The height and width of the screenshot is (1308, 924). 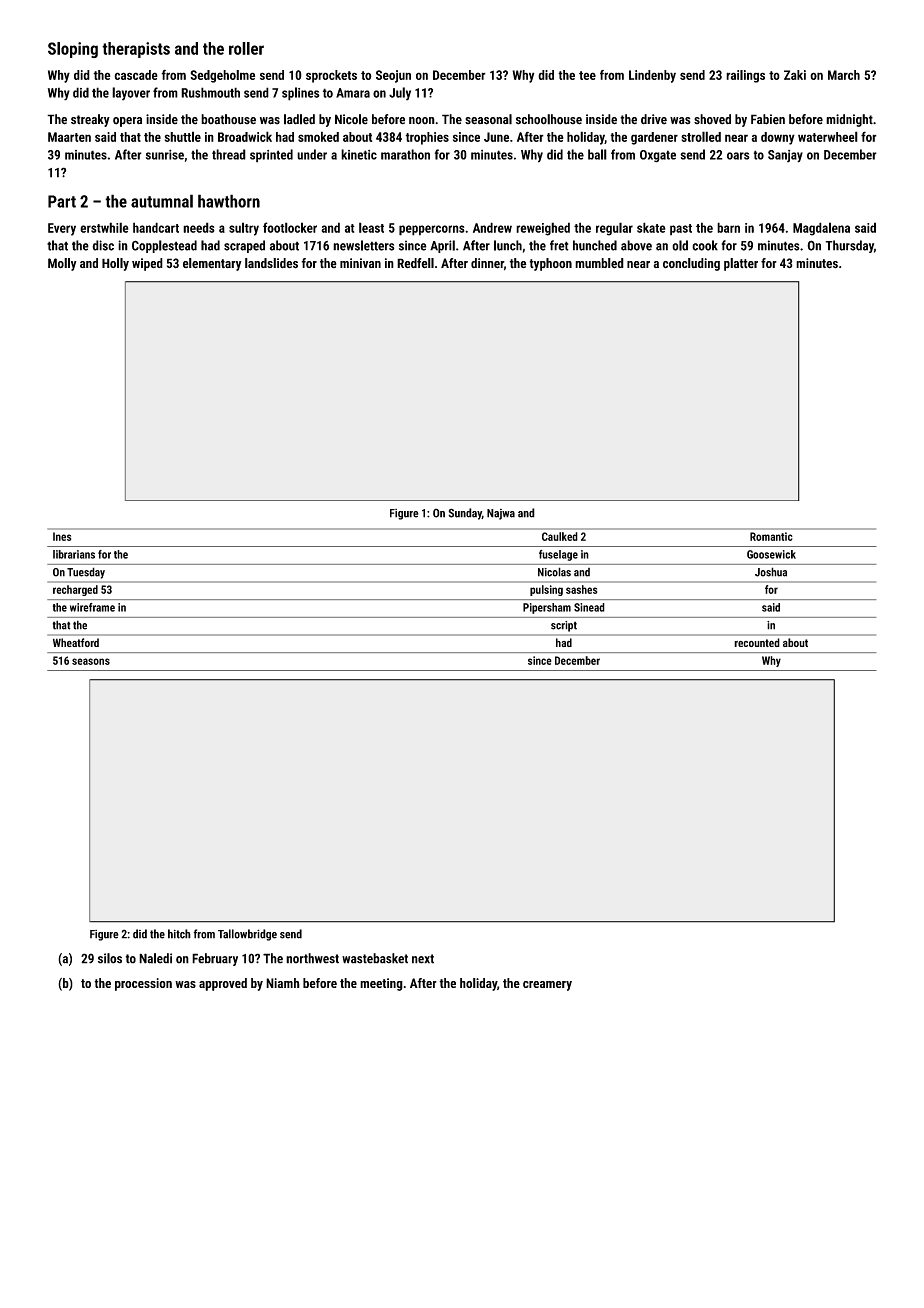 What do you see at coordinates (312, 958) in the screenshot?
I see `northwest` at bounding box center [312, 958].
